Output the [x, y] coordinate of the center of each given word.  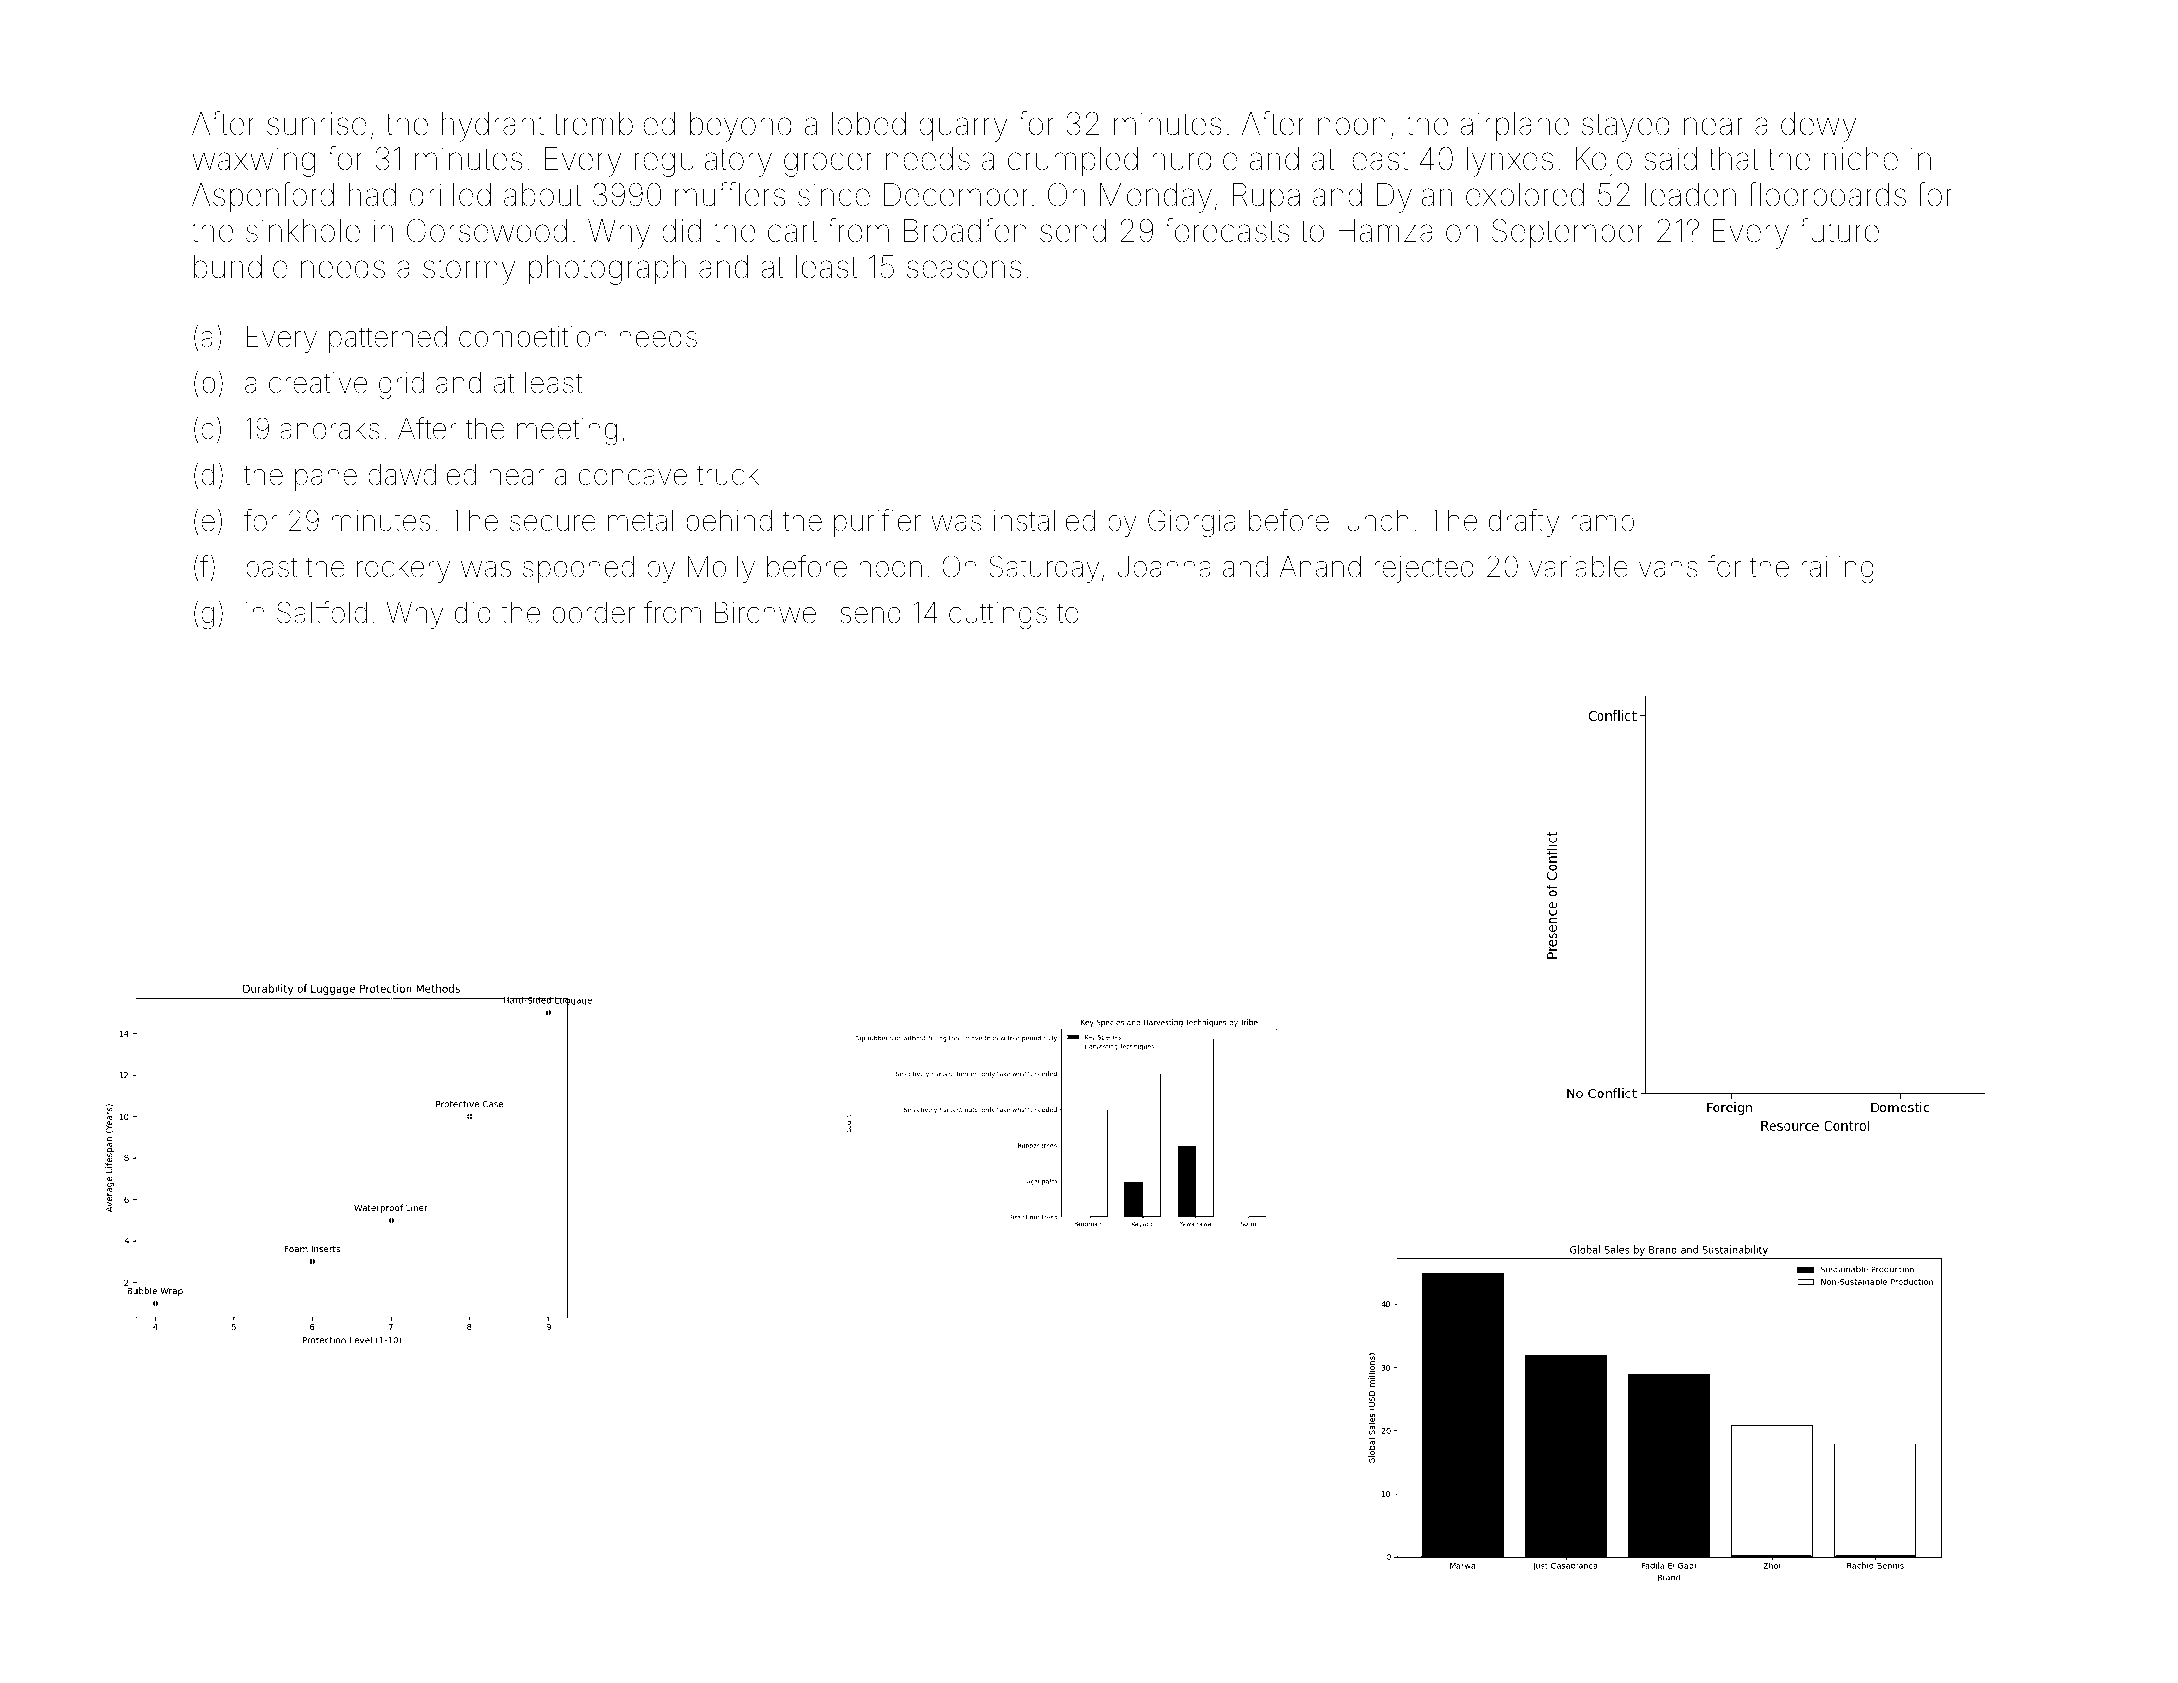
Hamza [1385, 231]
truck [728, 474]
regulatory [703, 162]
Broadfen [965, 230]
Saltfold [322, 612]
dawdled [422, 475]
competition [532, 339]
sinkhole [303, 231]
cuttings [998, 616]
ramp [1602, 526]
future [1839, 230]
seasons [964, 269]
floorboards [1827, 194]
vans [1668, 569]
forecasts [1227, 230]
